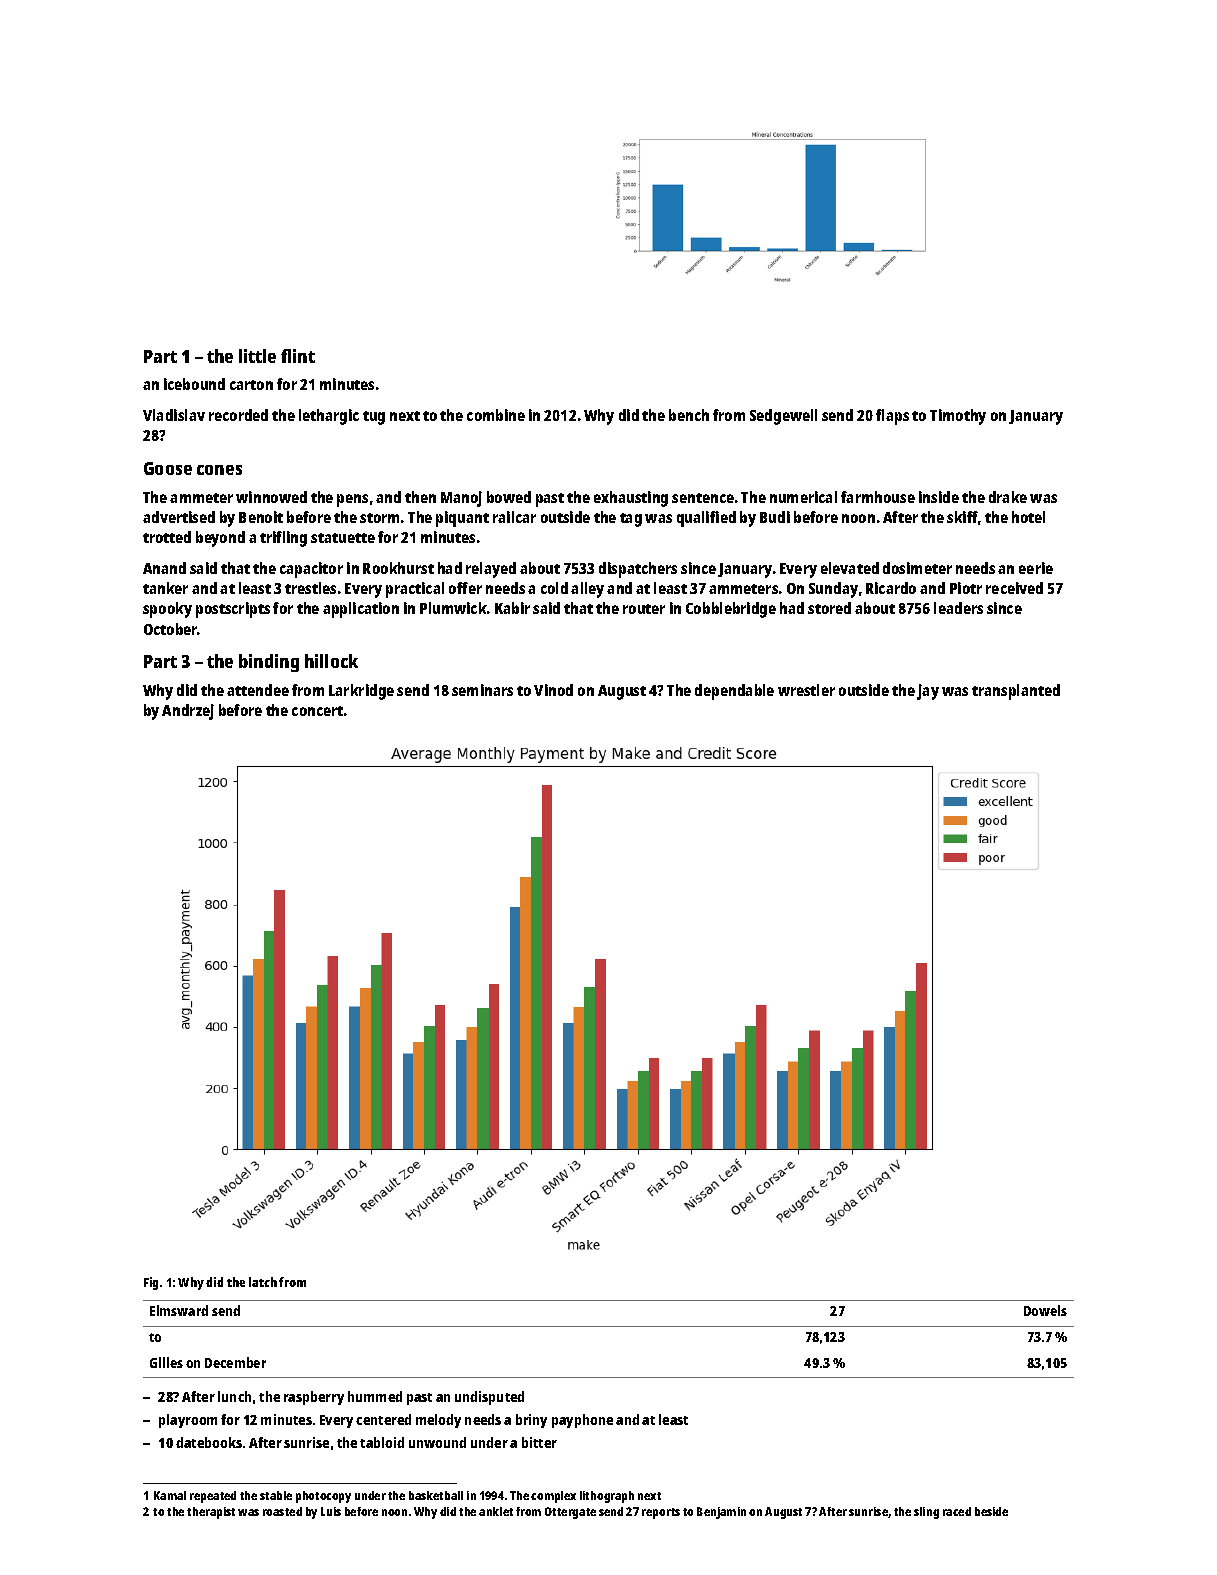 The width and height of the page is (1217, 1575). Describe the element at coordinates (958, 417) in the page. I see `Timothy` at that location.
